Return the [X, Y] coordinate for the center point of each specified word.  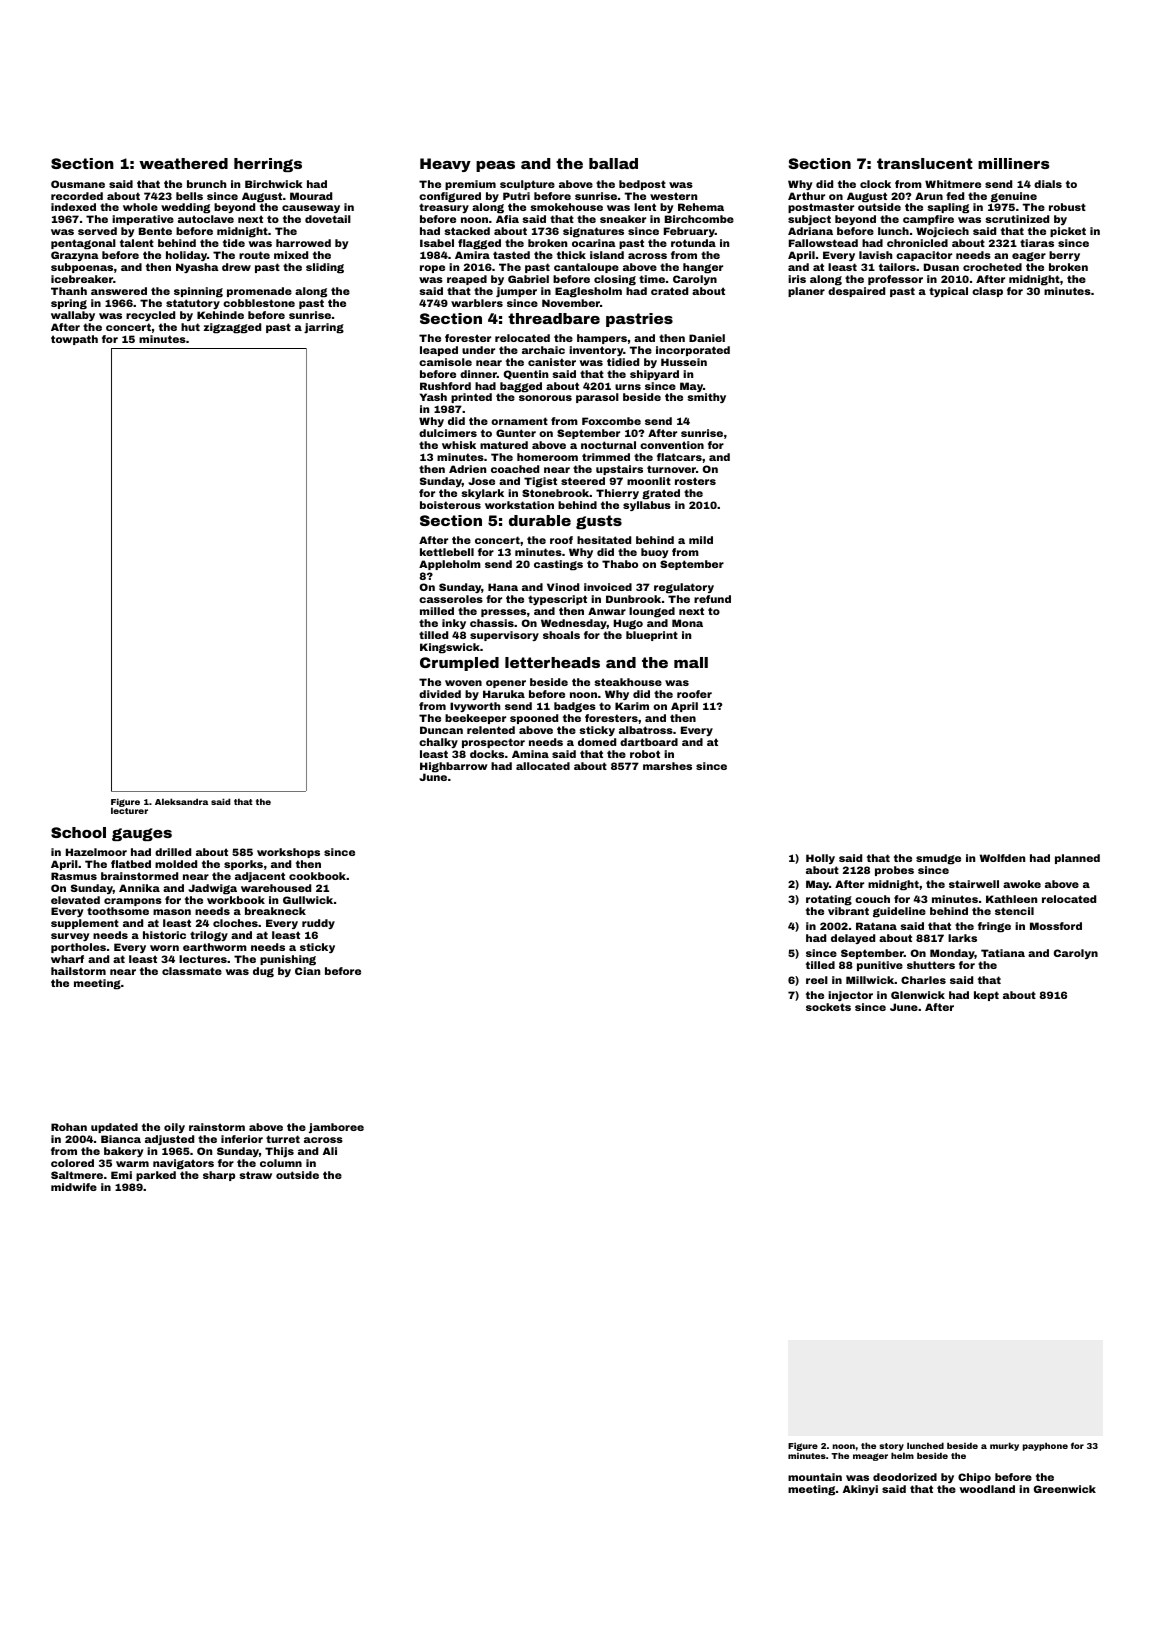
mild [701, 540]
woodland [987, 1489]
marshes [667, 766]
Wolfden [1002, 858]
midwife [74, 1187]
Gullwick [308, 900]
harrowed [303, 243]
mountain [815, 1477]
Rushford [445, 386]
